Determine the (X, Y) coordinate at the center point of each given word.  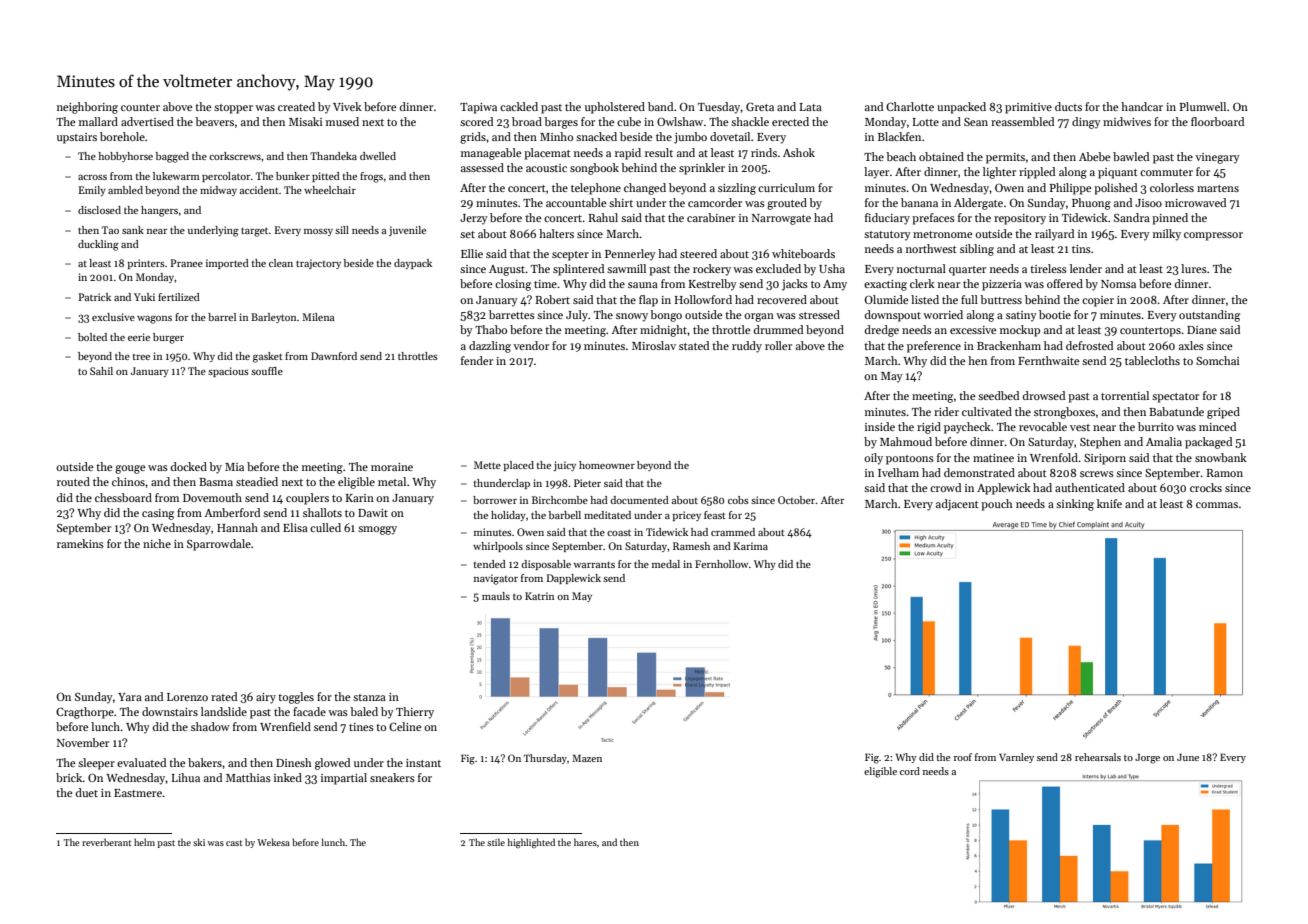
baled (364, 711)
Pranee (187, 263)
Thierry (415, 713)
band (660, 106)
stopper (233, 109)
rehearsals (1098, 757)
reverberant (106, 842)
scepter (570, 256)
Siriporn (1105, 459)
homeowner (607, 465)
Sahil (101, 371)
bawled (1131, 156)
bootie (1055, 314)
